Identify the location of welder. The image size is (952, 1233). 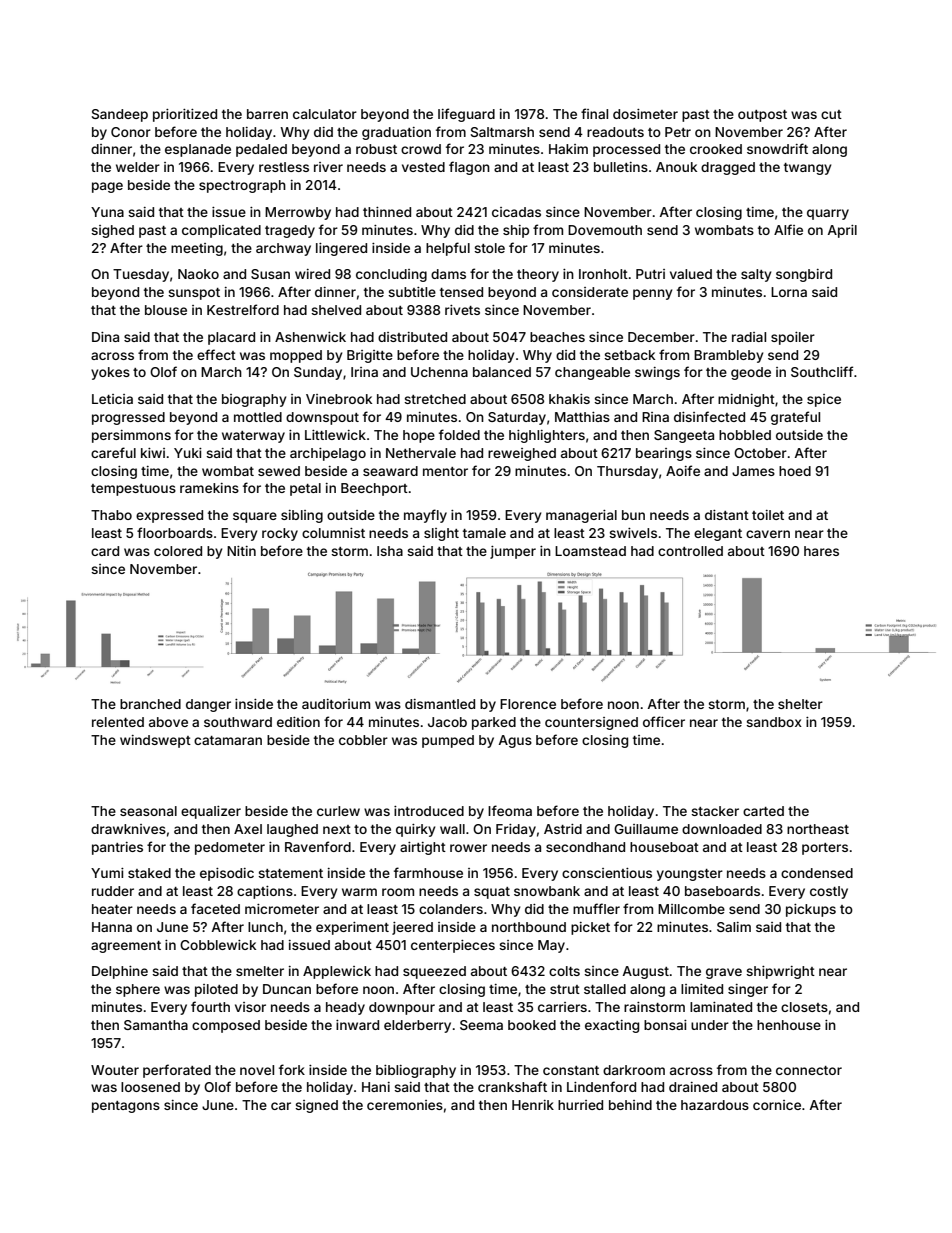
(138, 167).
